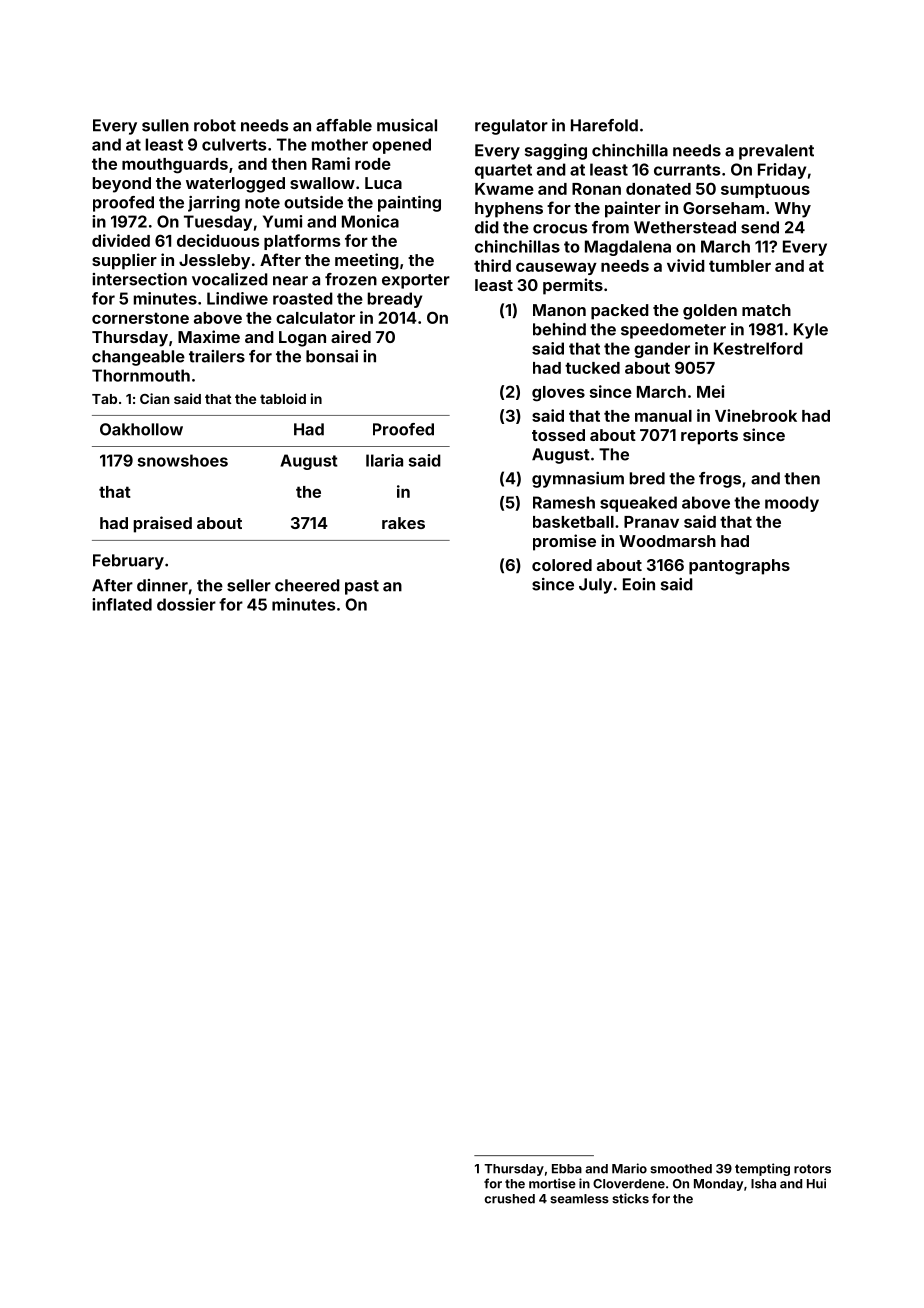 Image resolution: width=924 pixels, height=1308 pixels. I want to click on gloves, so click(558, 394).
